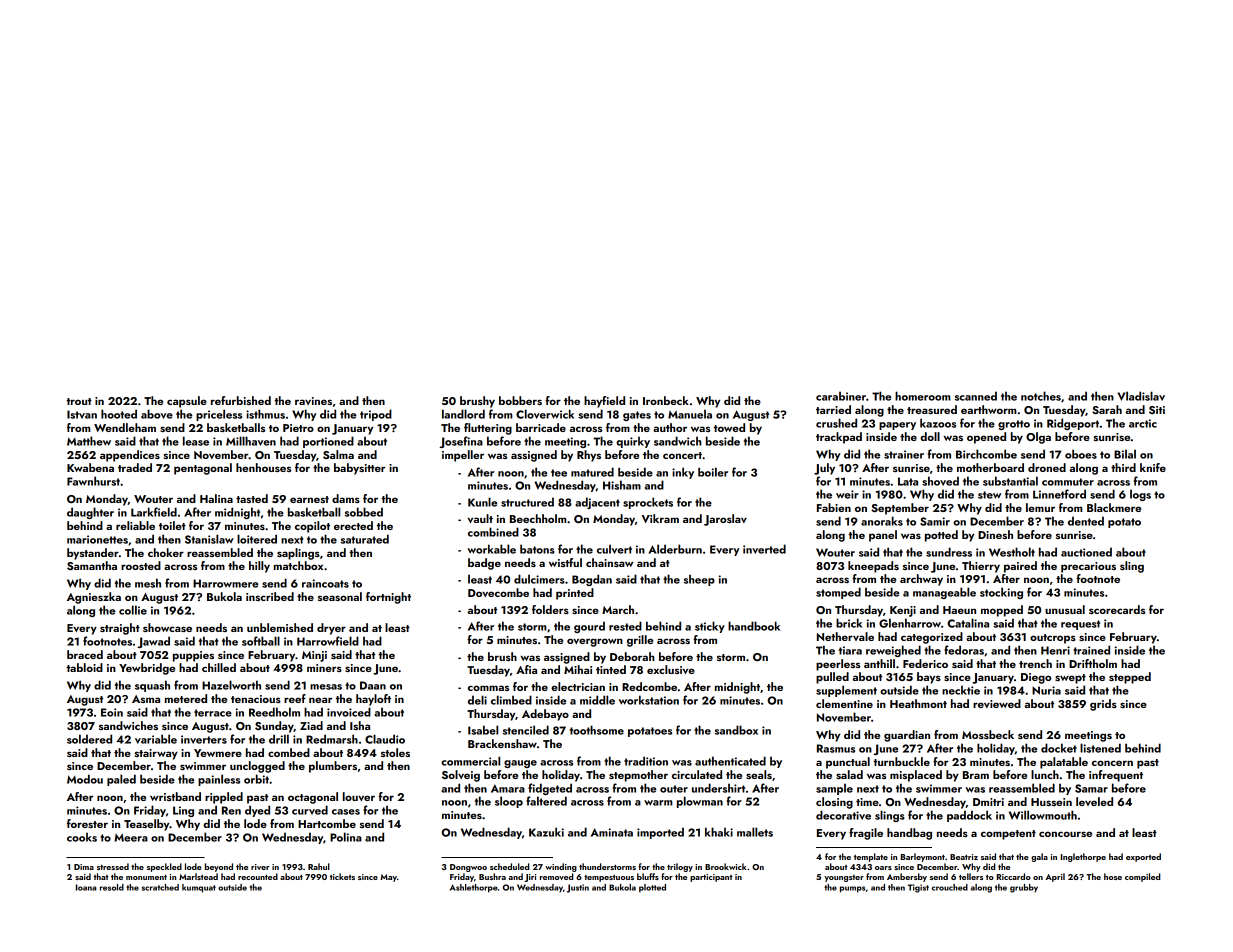  What do you see at coordinates (85, 654) in the image?
I see `braced` at bounding box center [85, 654].
